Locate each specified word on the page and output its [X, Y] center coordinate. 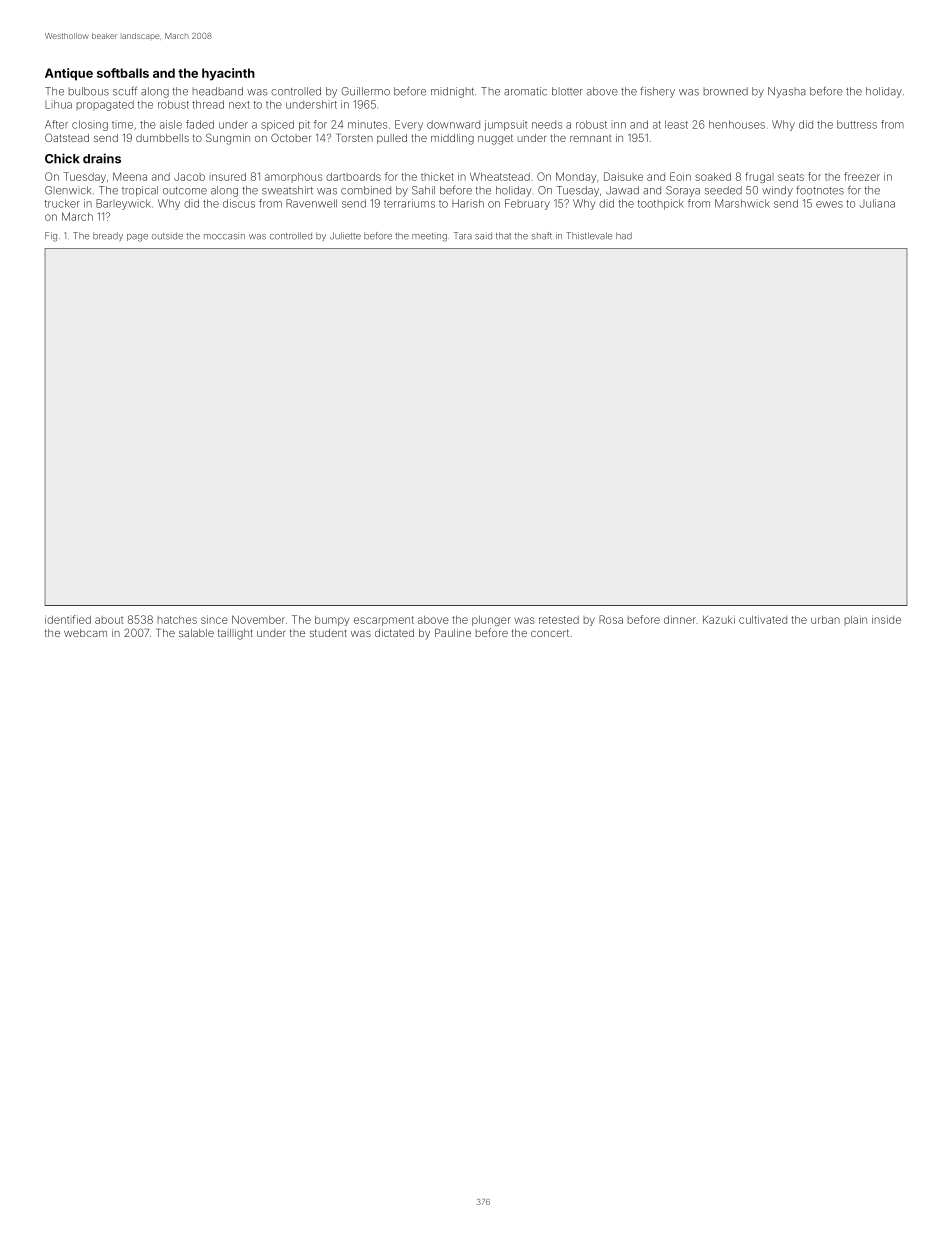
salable [196, 633]
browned [726, 91]
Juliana [877, 203]
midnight [452, 92]
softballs [123, 73]
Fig [51, 237]
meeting [429, 237]
